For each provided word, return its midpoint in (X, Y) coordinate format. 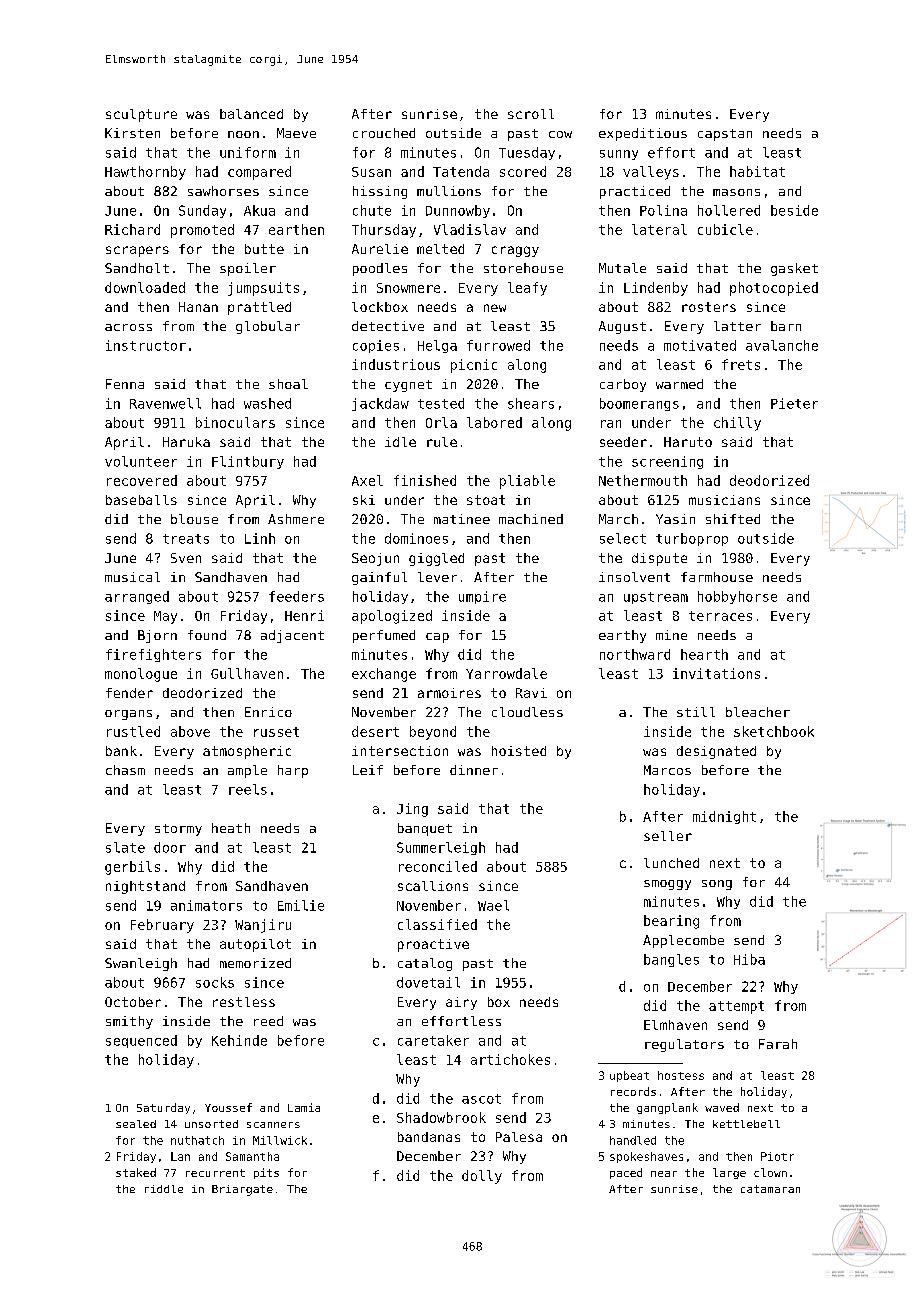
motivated (700, 345)
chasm (125, 770)
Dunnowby (458, 211)
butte (264, 249)
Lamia (304, 1107)
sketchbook (774, 731)
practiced (635, 192)
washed (267, 403)
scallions (433, 886)
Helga (437, 346)
